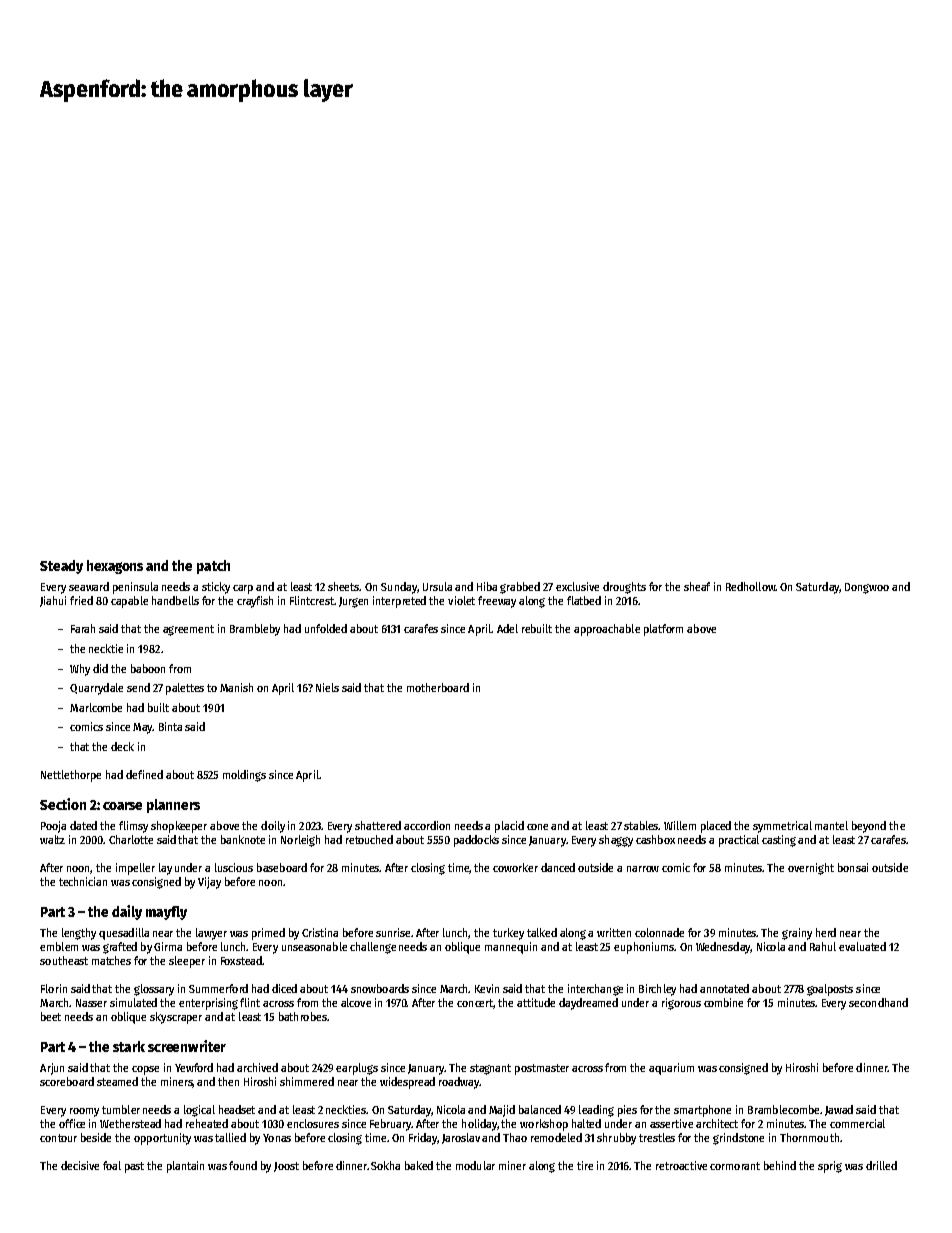 The height and width of the screenshot is (1233, 952). I want to click on flatbed, so click(584, 600).
